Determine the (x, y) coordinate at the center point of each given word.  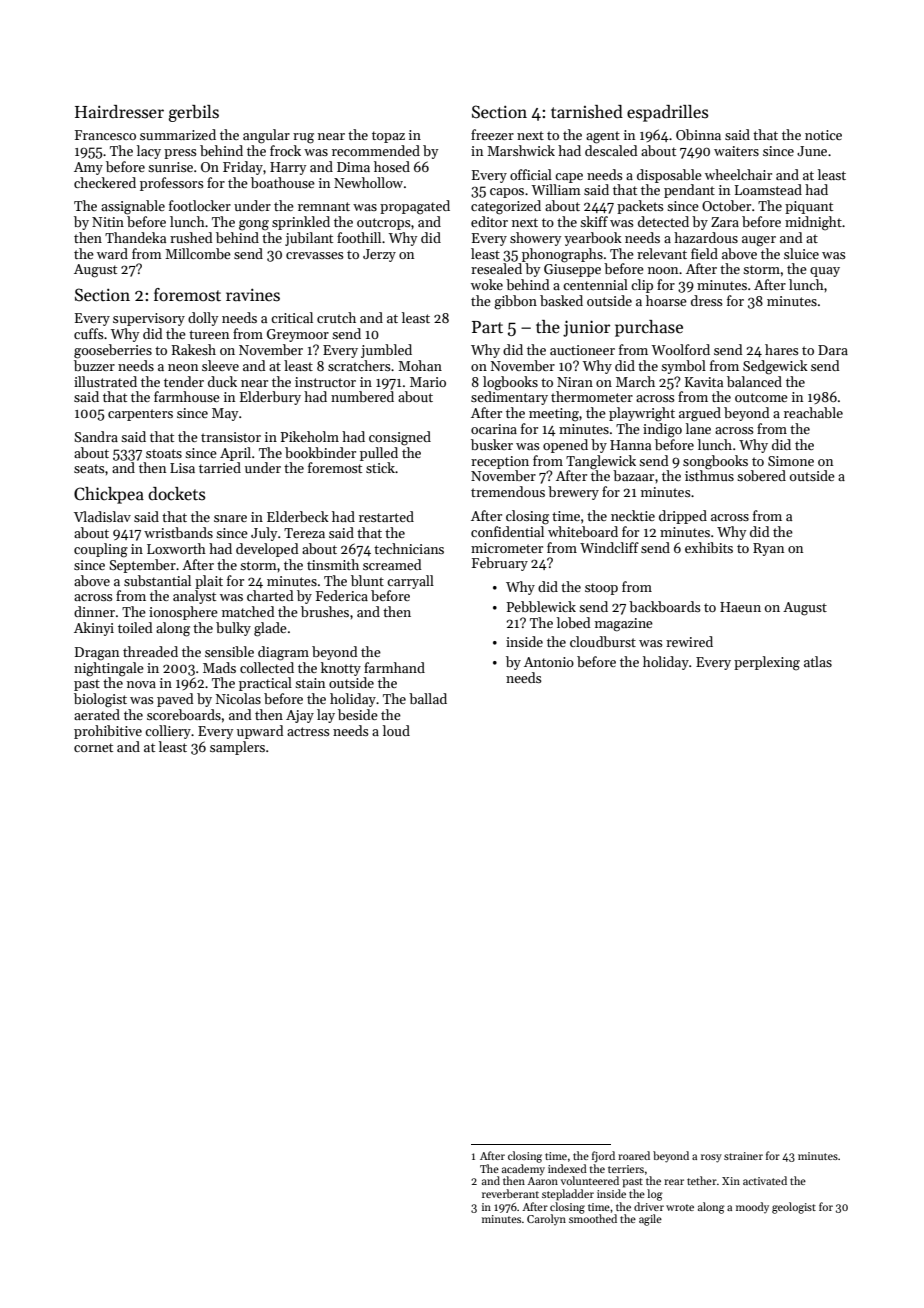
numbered (362, 396)
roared (634, 1155)
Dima (353, 167)
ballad (428, 698)
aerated (97, 714)
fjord (603, 1157)
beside (358, 714)
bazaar (633, 475)
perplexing (767, 663)
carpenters (140, 415)
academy (523, 1170)
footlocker (200, 205)
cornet (93, 747)
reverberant (510, 1193)
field (704, 253)
